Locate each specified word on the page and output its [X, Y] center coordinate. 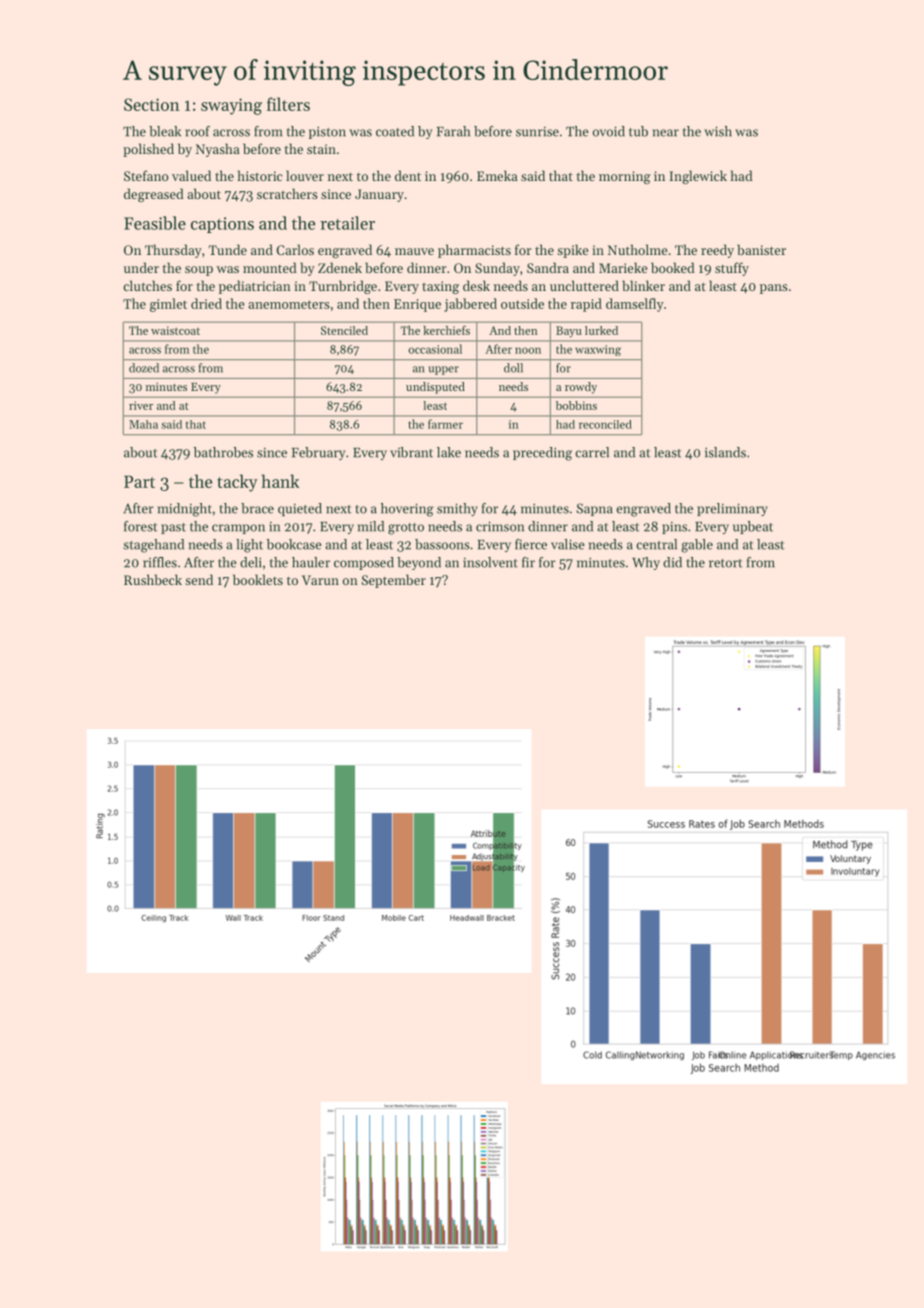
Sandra [548, 267]
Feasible [155, 223]
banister [761, 249]
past [173, 528]
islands [725, 452]
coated [395, 131]
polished [148, 150]
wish [718, 131]
